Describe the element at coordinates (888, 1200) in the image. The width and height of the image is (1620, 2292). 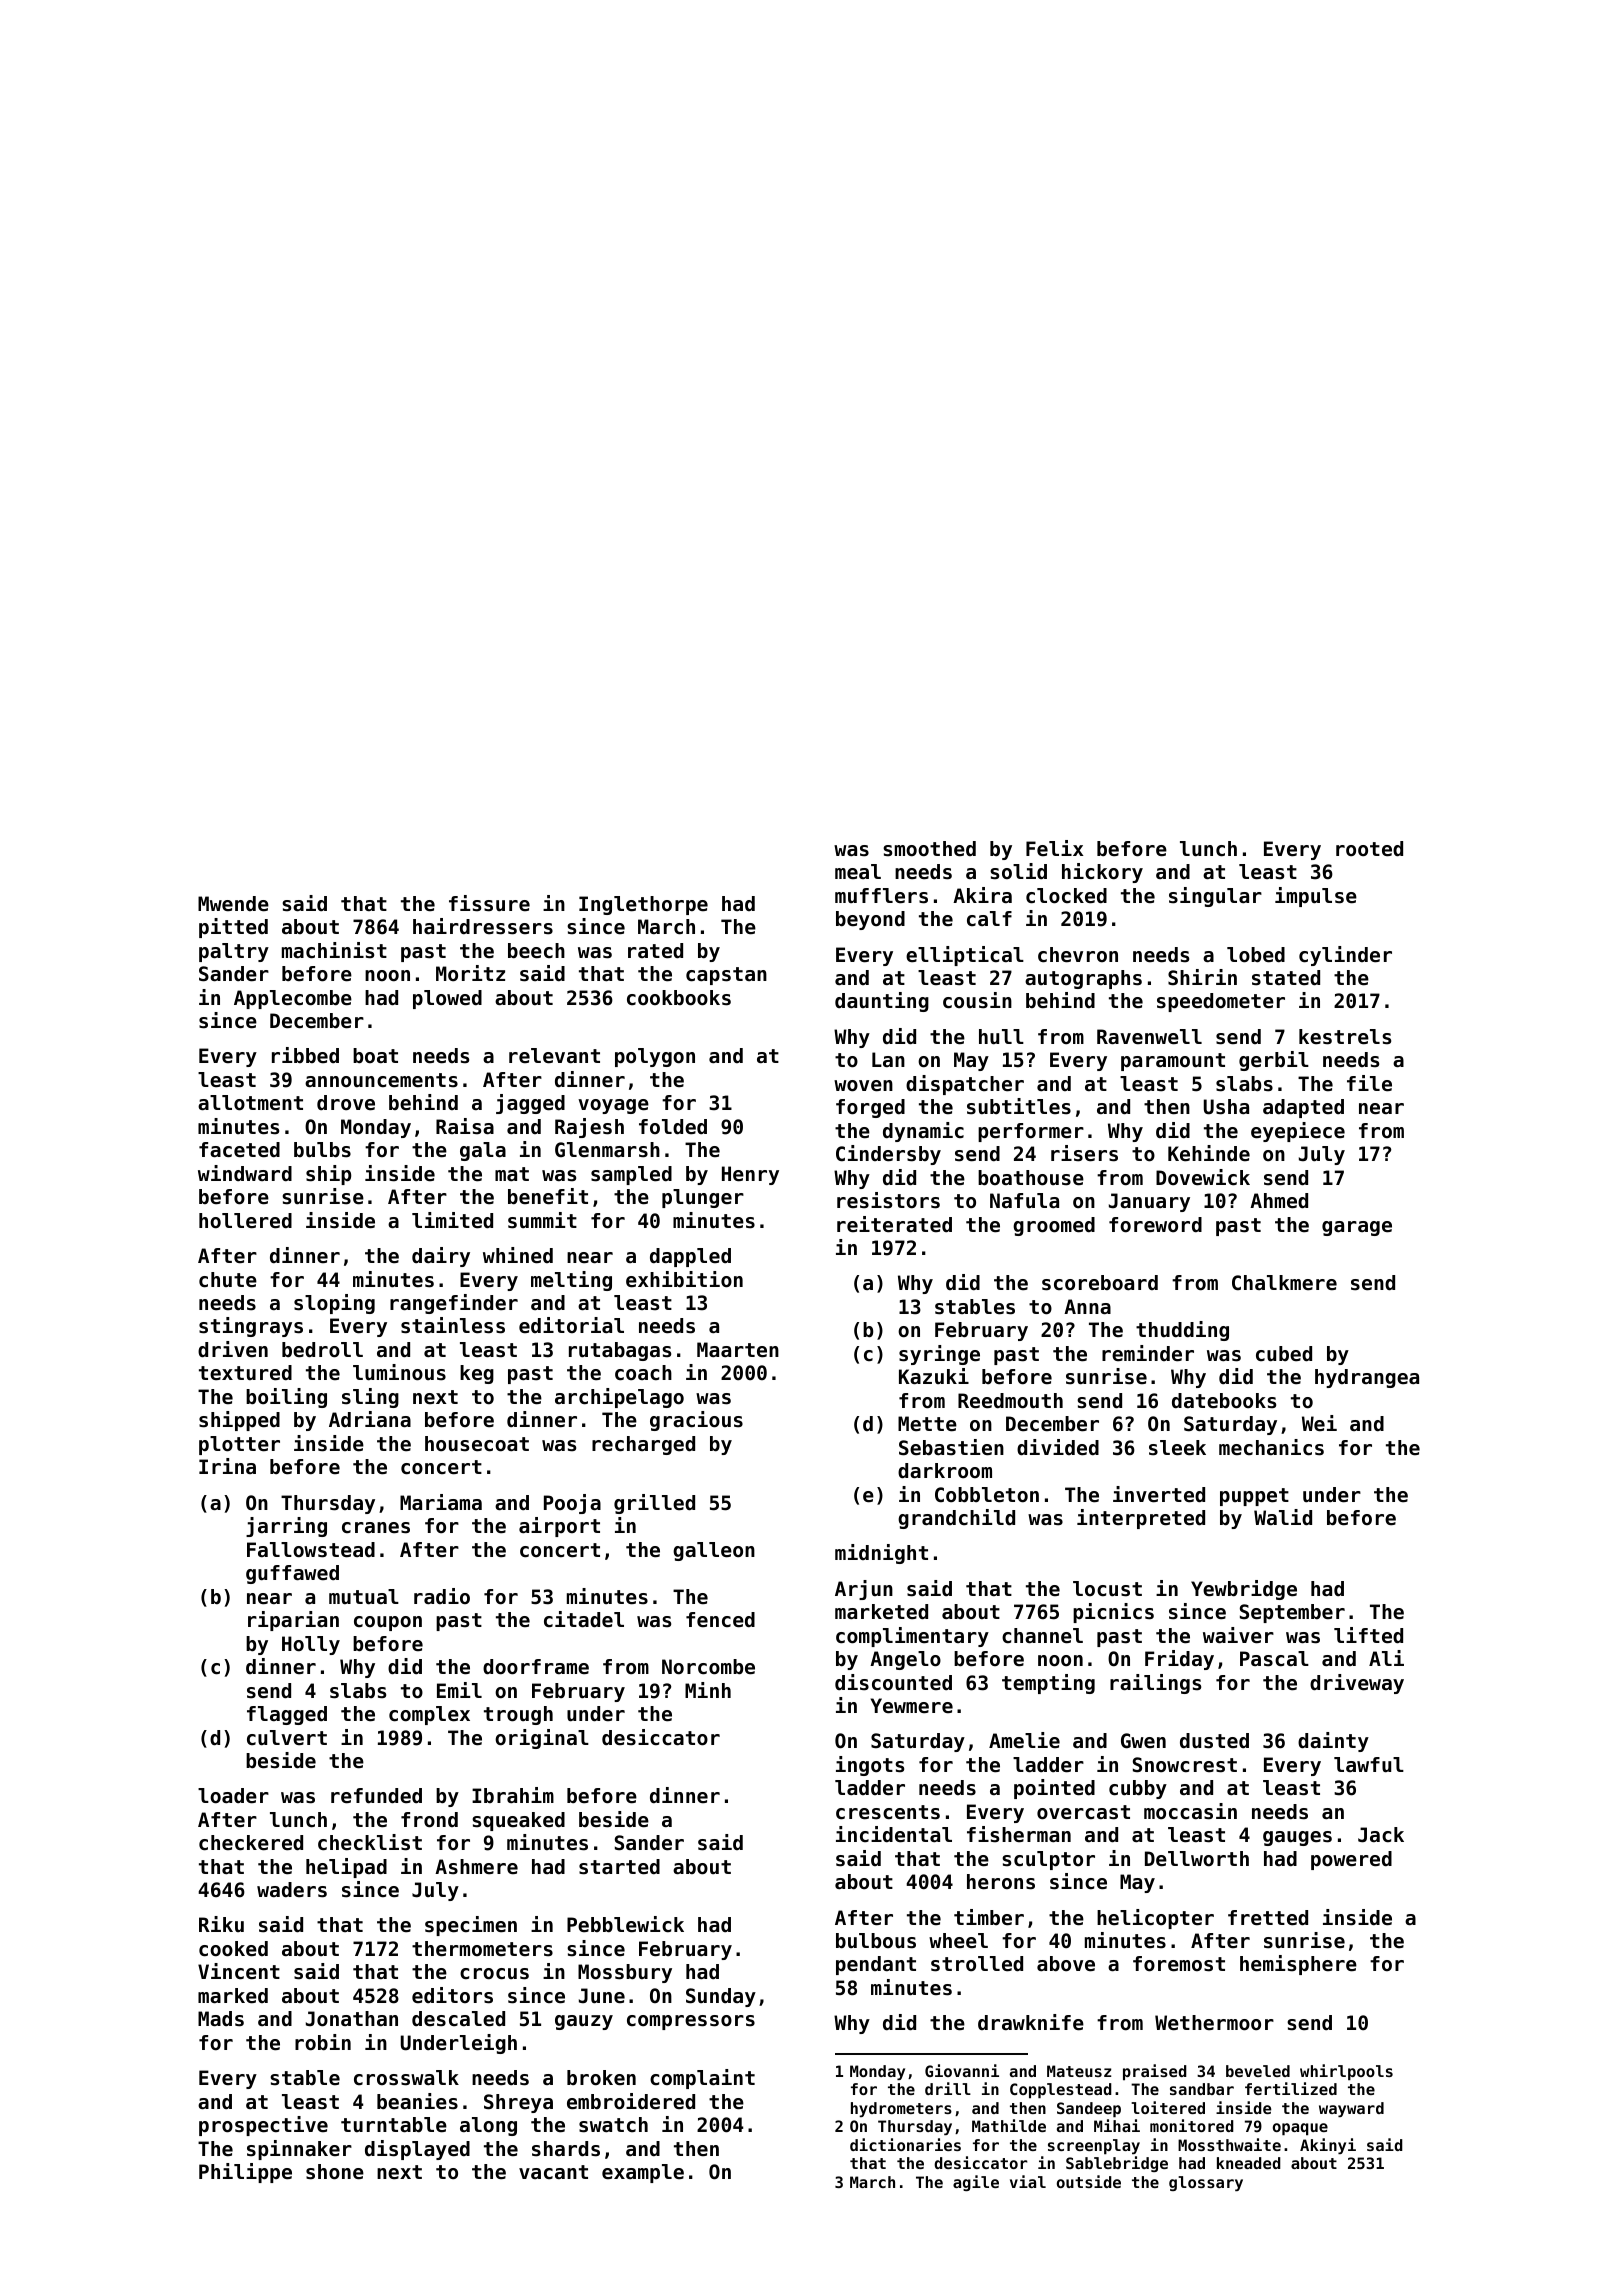
I see `resistors` at that location.
